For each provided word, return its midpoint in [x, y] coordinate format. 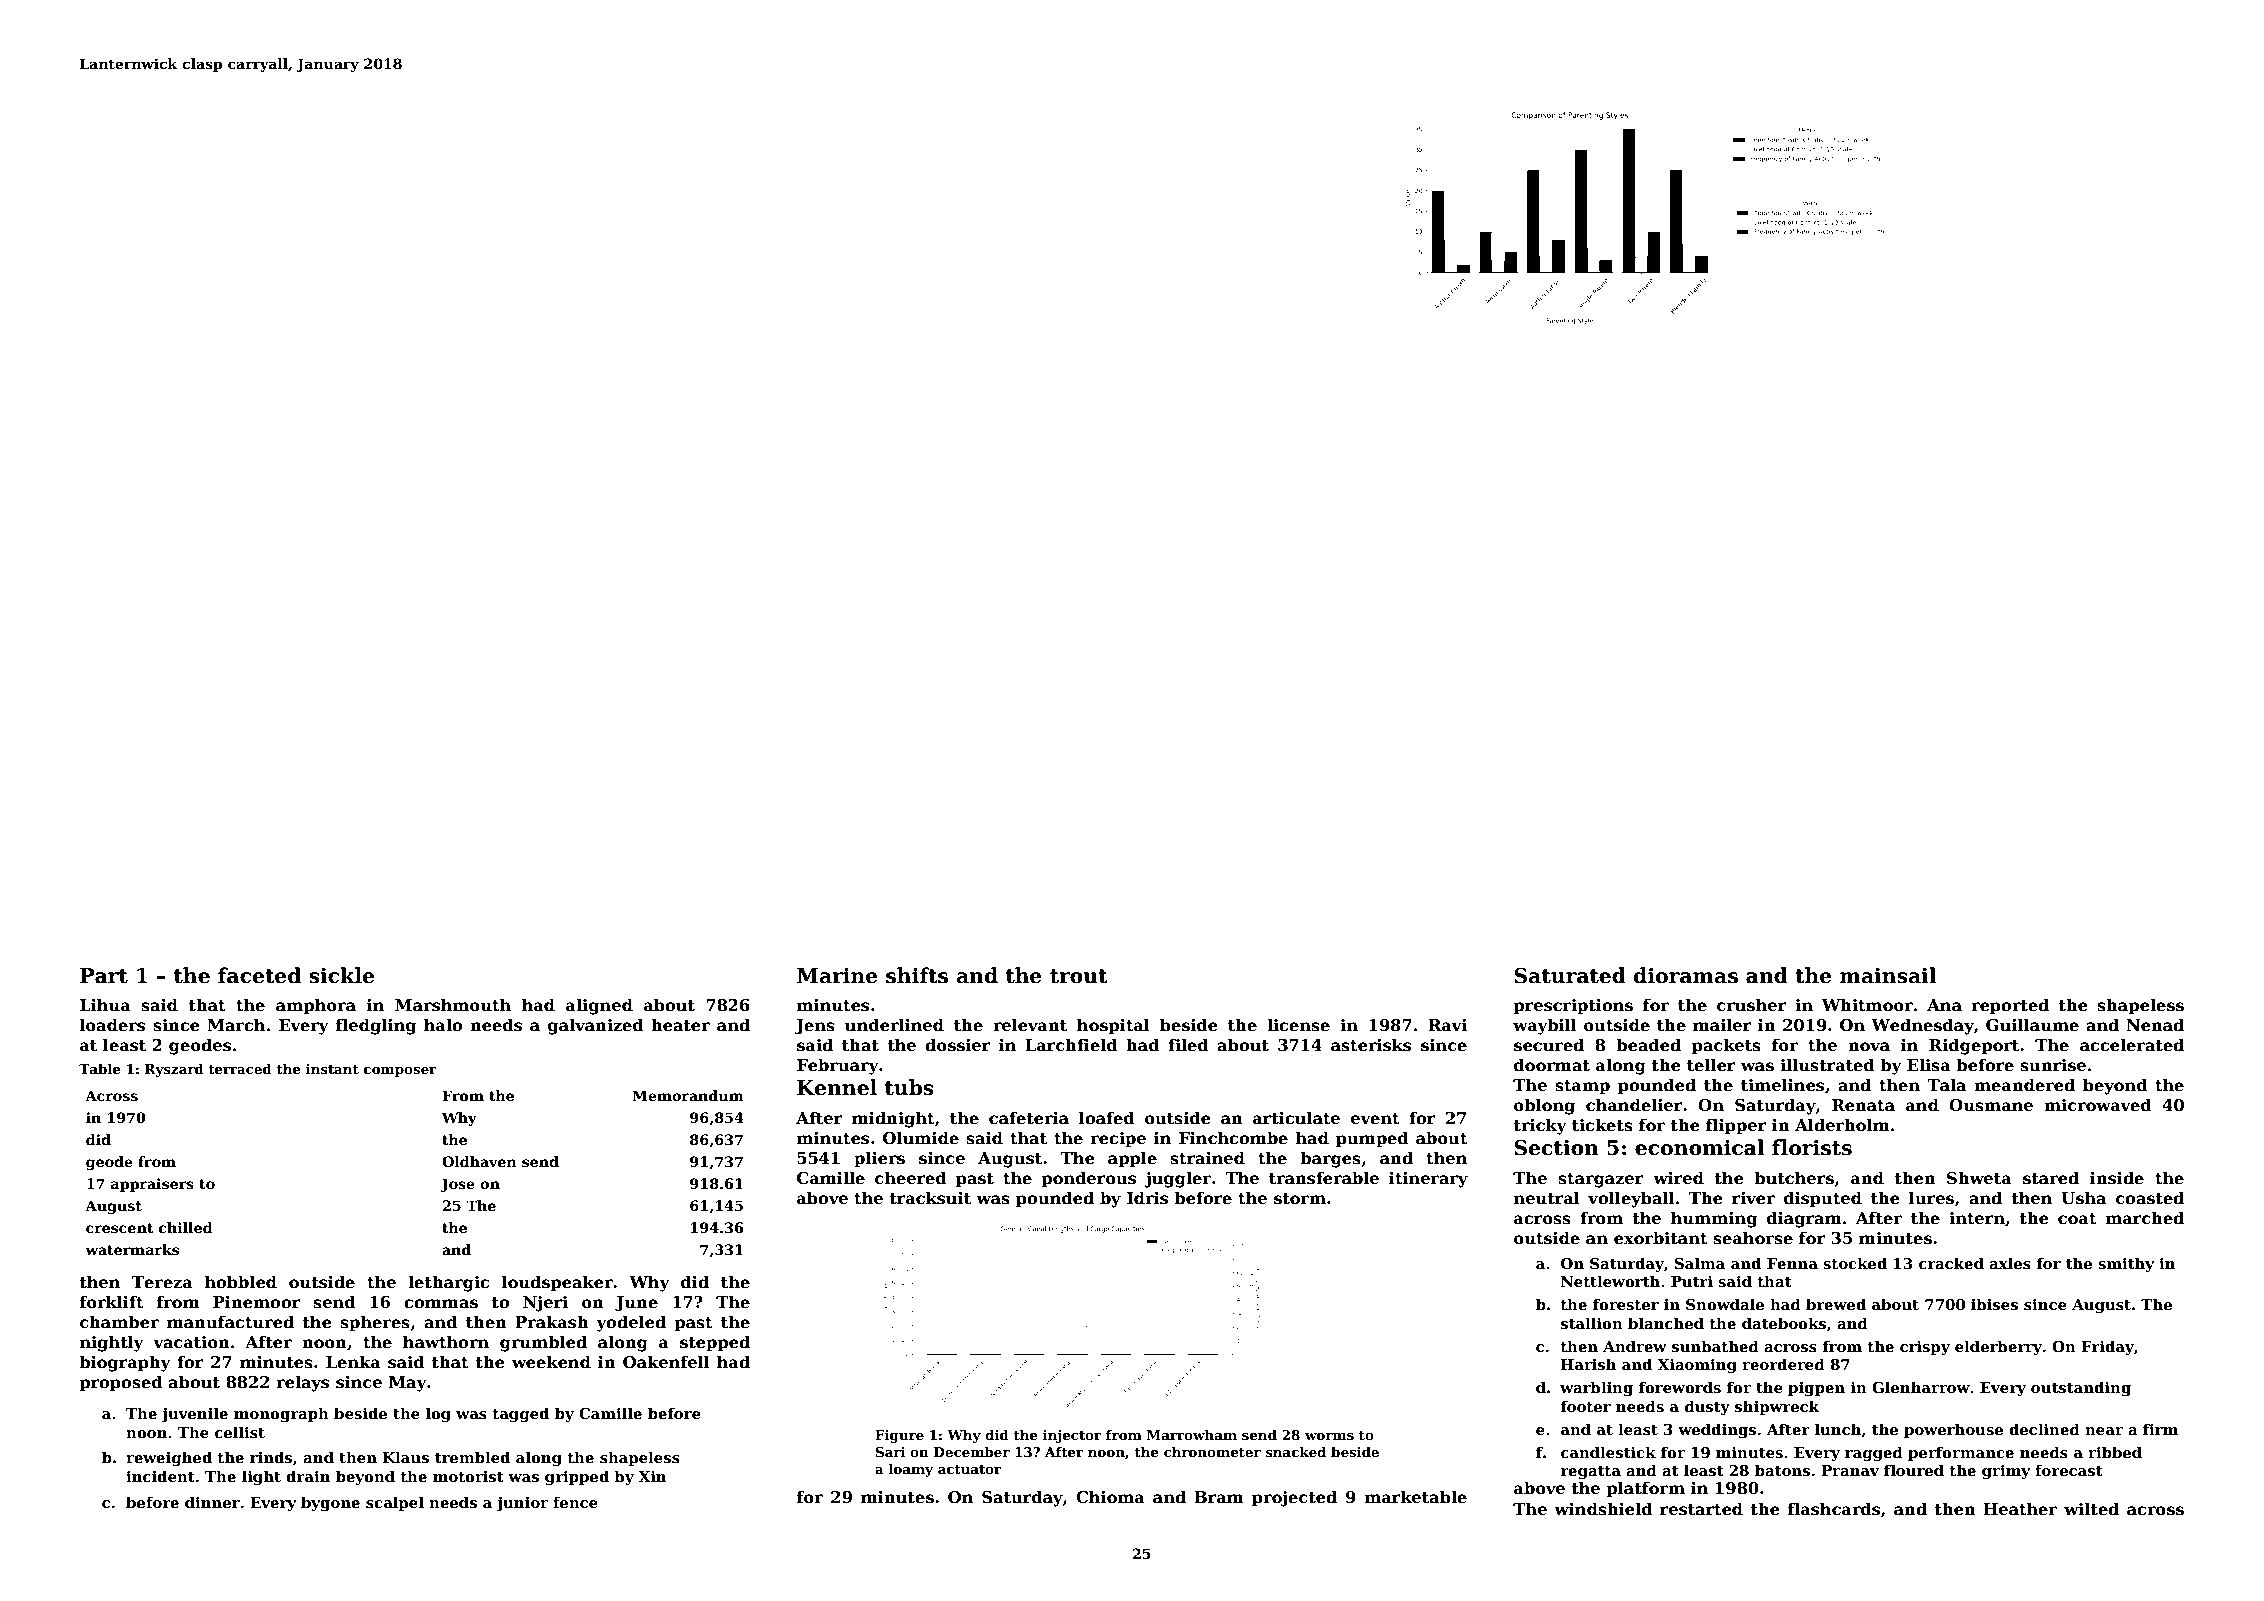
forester [1626, 1304]
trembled [472, 1457]
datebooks [1784, 1323]
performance [1961, 1453]
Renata [1863, 1105]
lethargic [448, 1283]
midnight [893, 1119]
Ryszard [174, 1070]
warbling [1596, 1389]
